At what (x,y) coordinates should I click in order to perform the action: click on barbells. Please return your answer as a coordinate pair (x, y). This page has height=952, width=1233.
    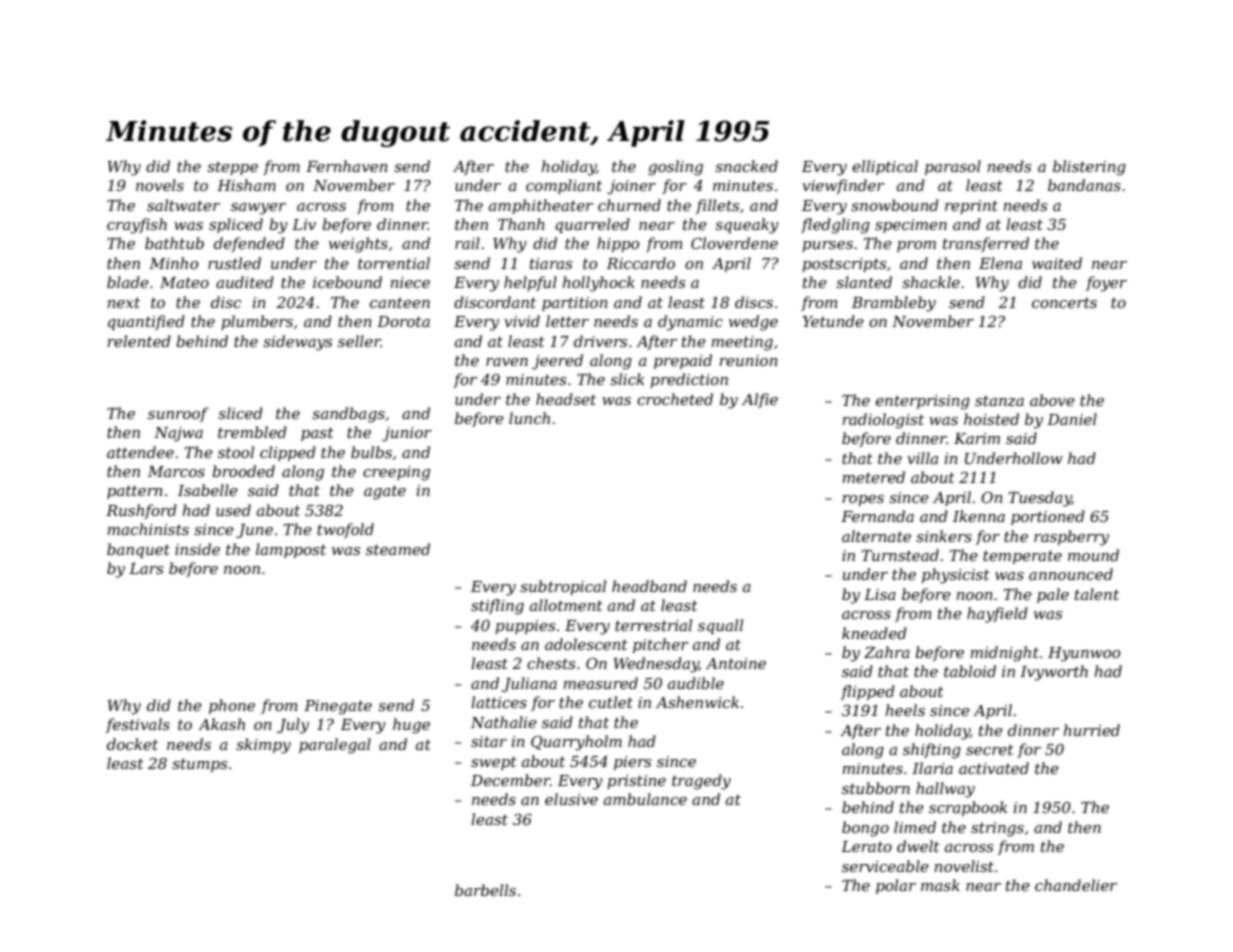
    Looking at the image, I should click on (485, 890).
